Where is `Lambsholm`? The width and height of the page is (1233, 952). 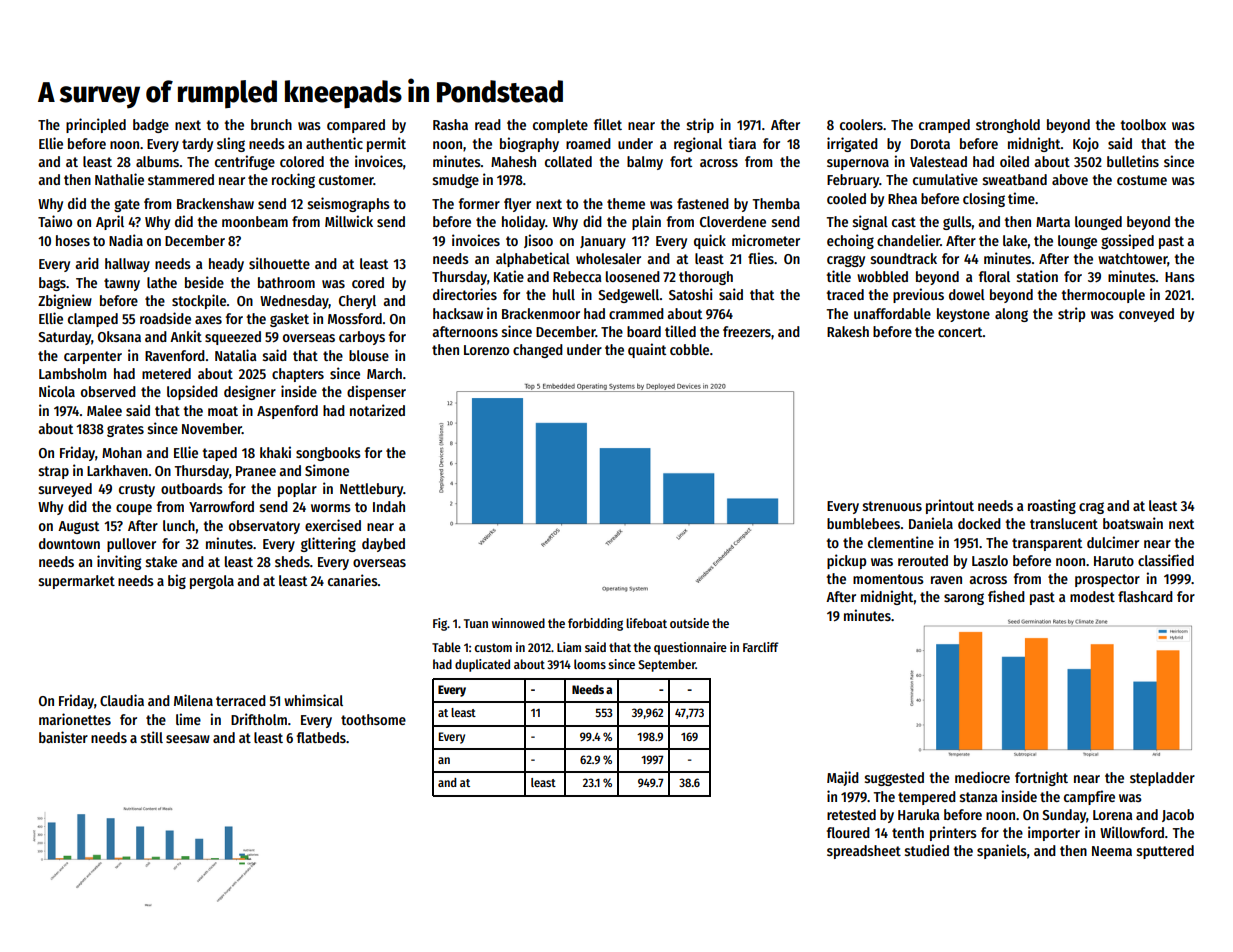
Lambsholm is located at coordinates (72, 373).
